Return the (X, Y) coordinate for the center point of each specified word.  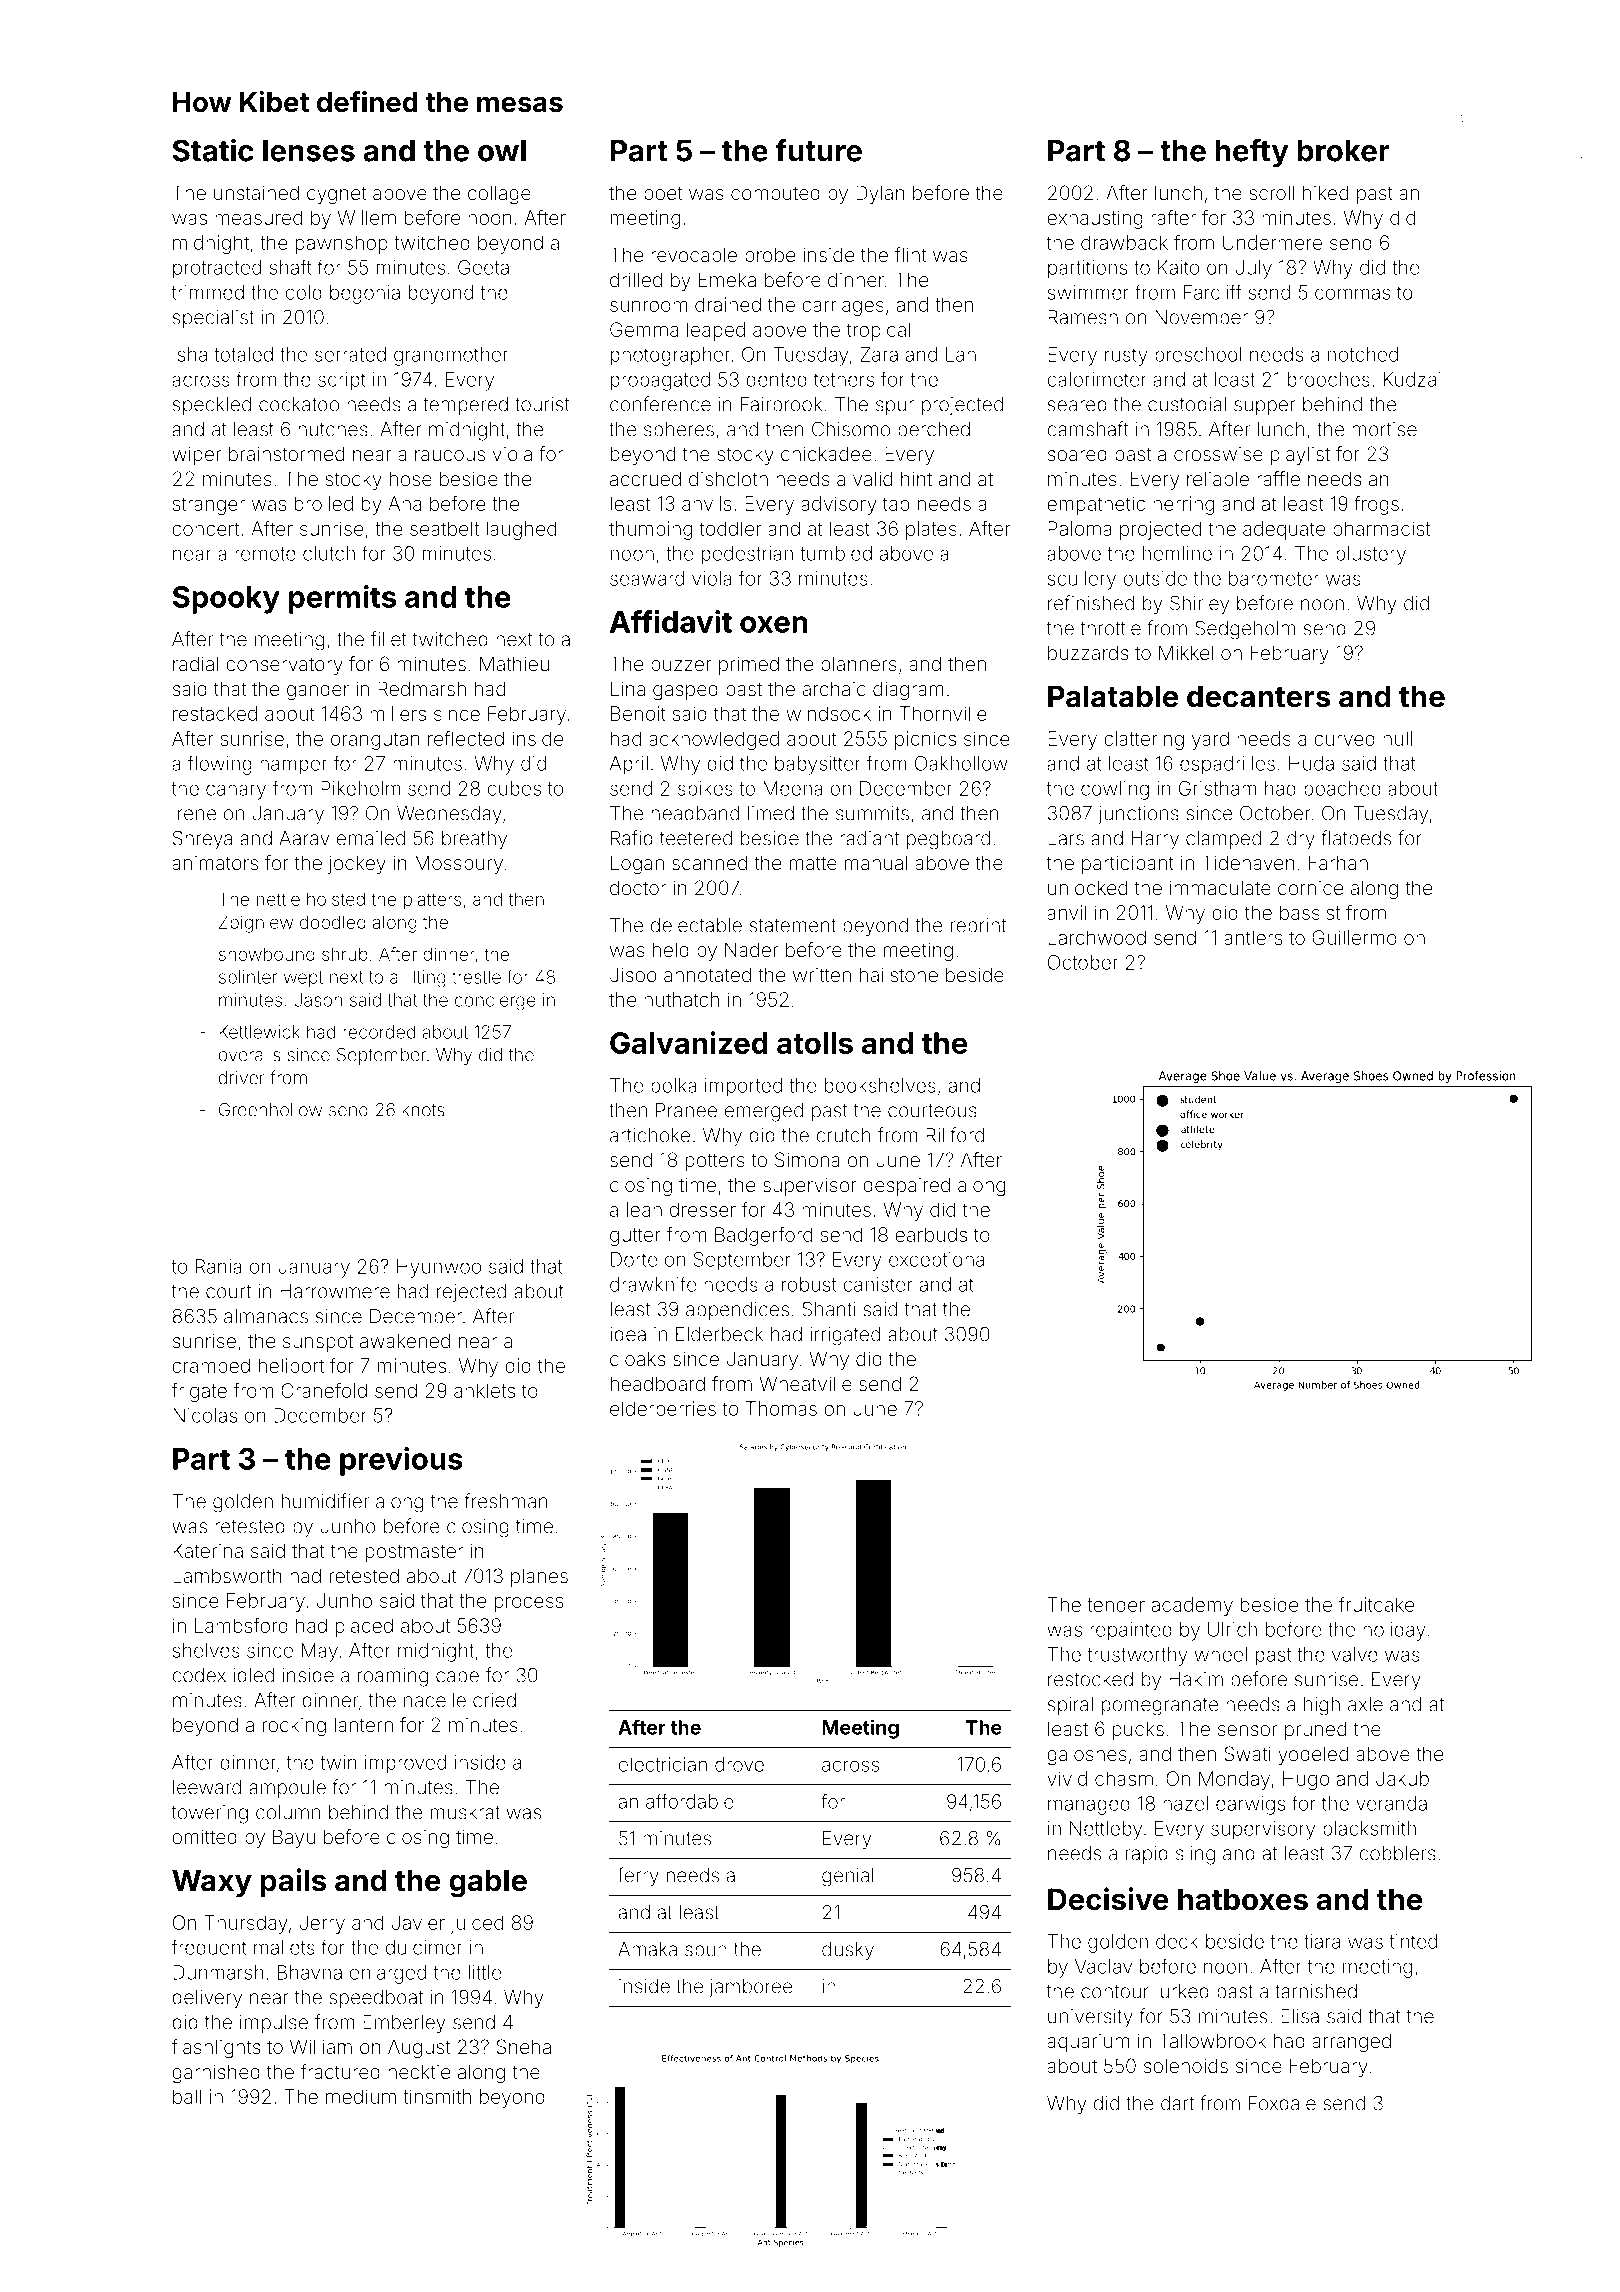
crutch (843, 1135)
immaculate (1220, 887)
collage (499, 194)
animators (215, 863)
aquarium (1088, 2043)
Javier (418, 1922)
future (818, 150)
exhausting (1095, 219)
